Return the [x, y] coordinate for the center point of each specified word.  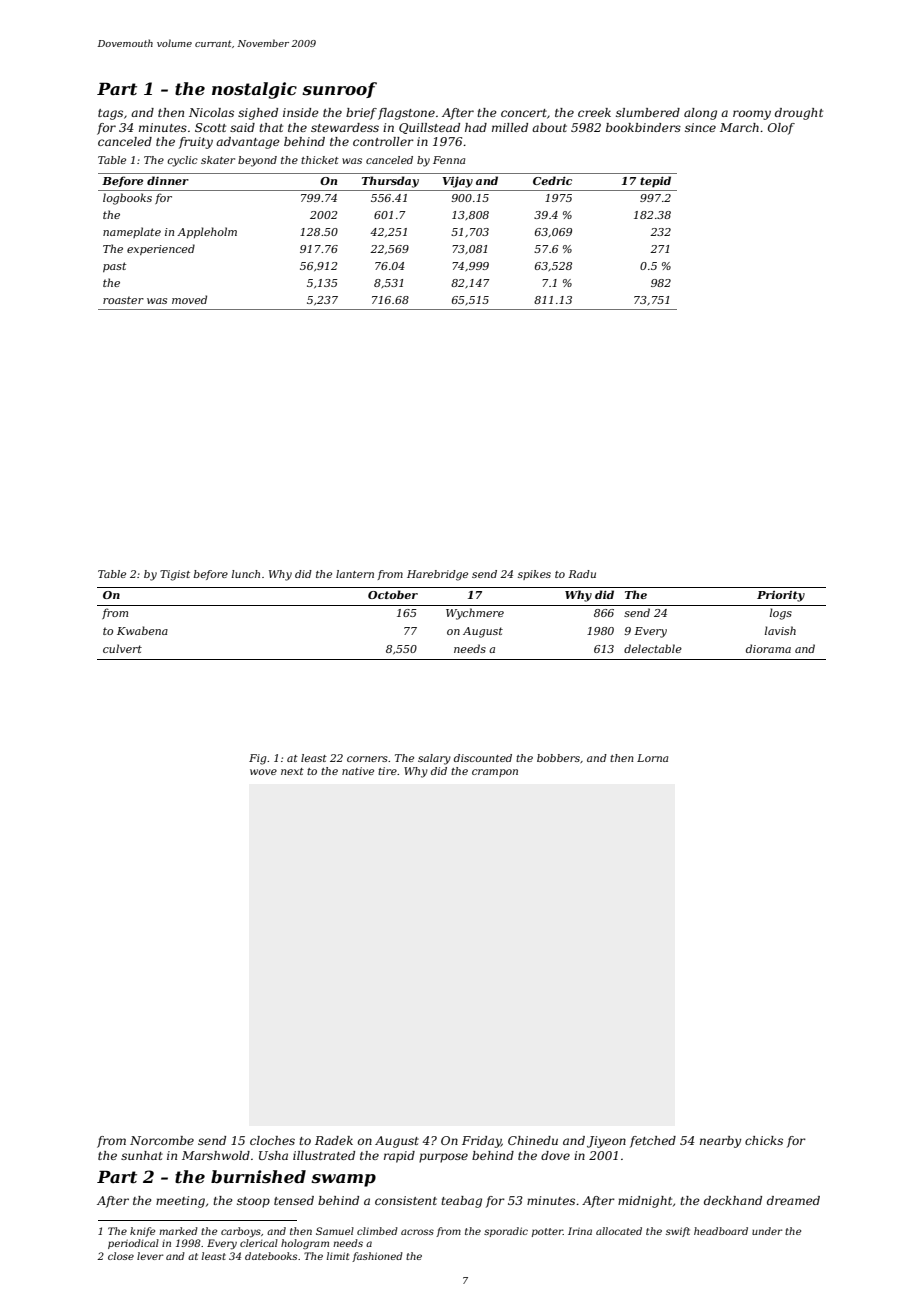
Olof [781, 129]
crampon [495, 773]
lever [150, 1256]
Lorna [652, 758]
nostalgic [254, 90]
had [476, 127]
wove [263, 772]
